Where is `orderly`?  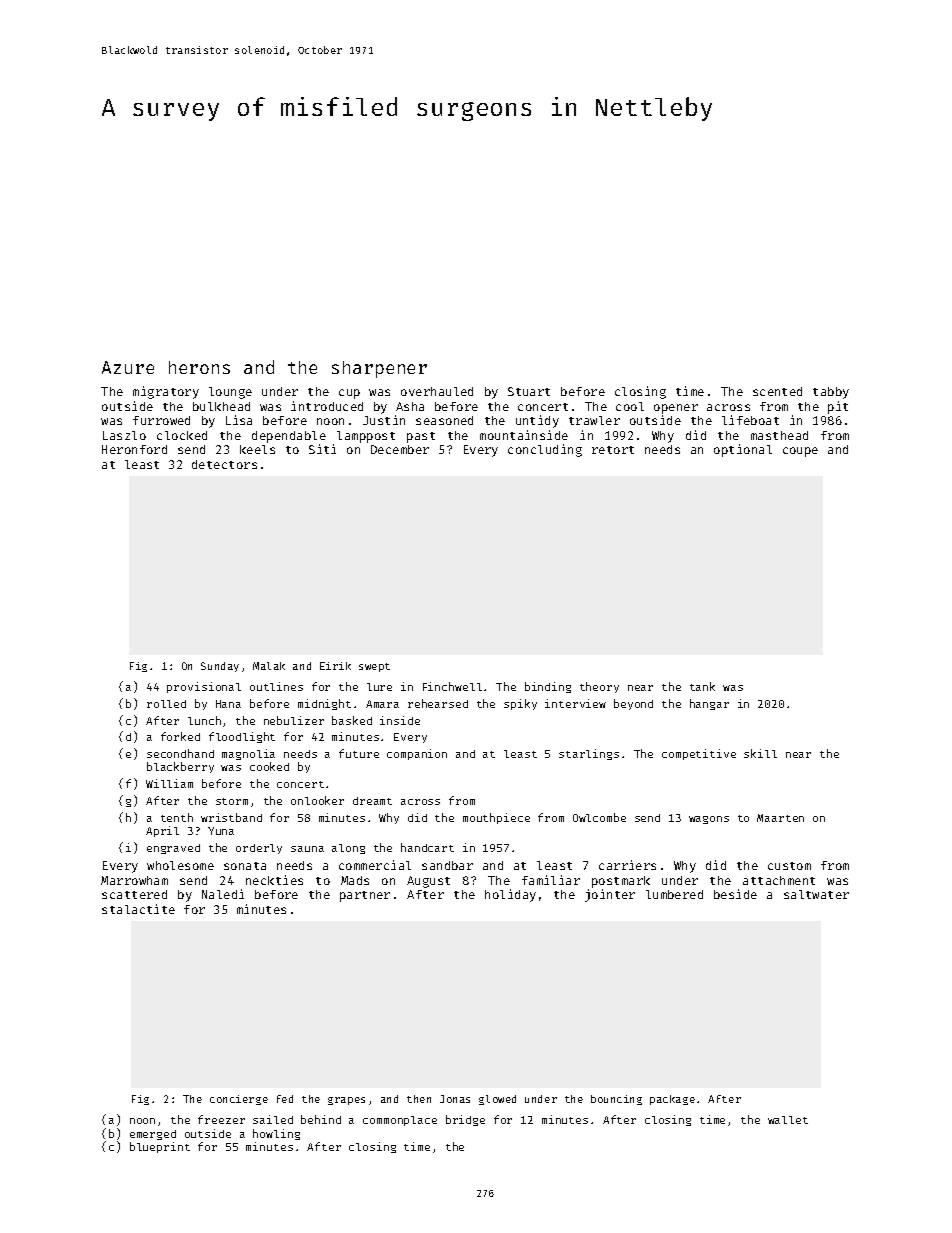 orderly is located at coordinates (259, 849).
